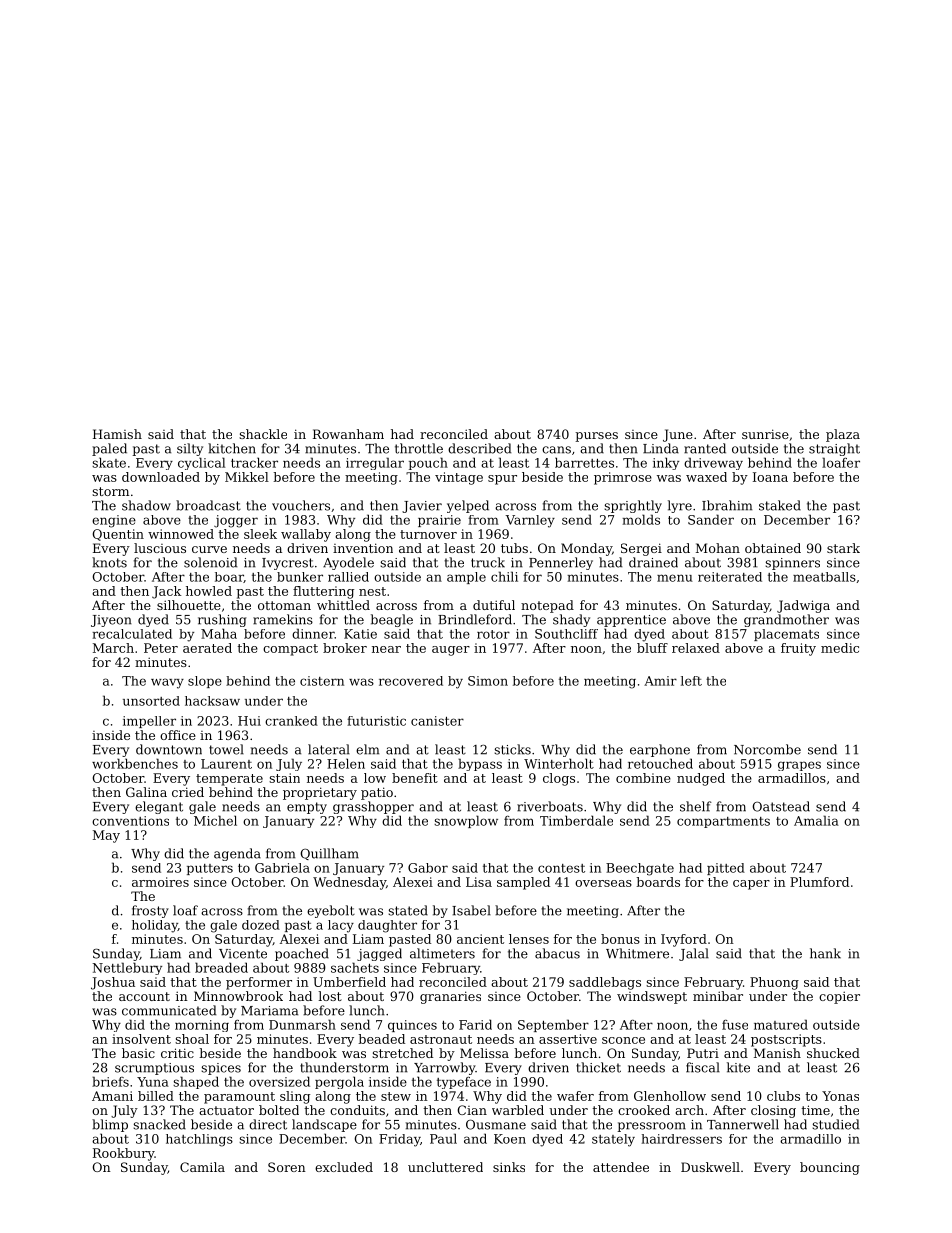 This screenshot has width=952, height=1233. I want to click on frosty, so click(150, 911).
